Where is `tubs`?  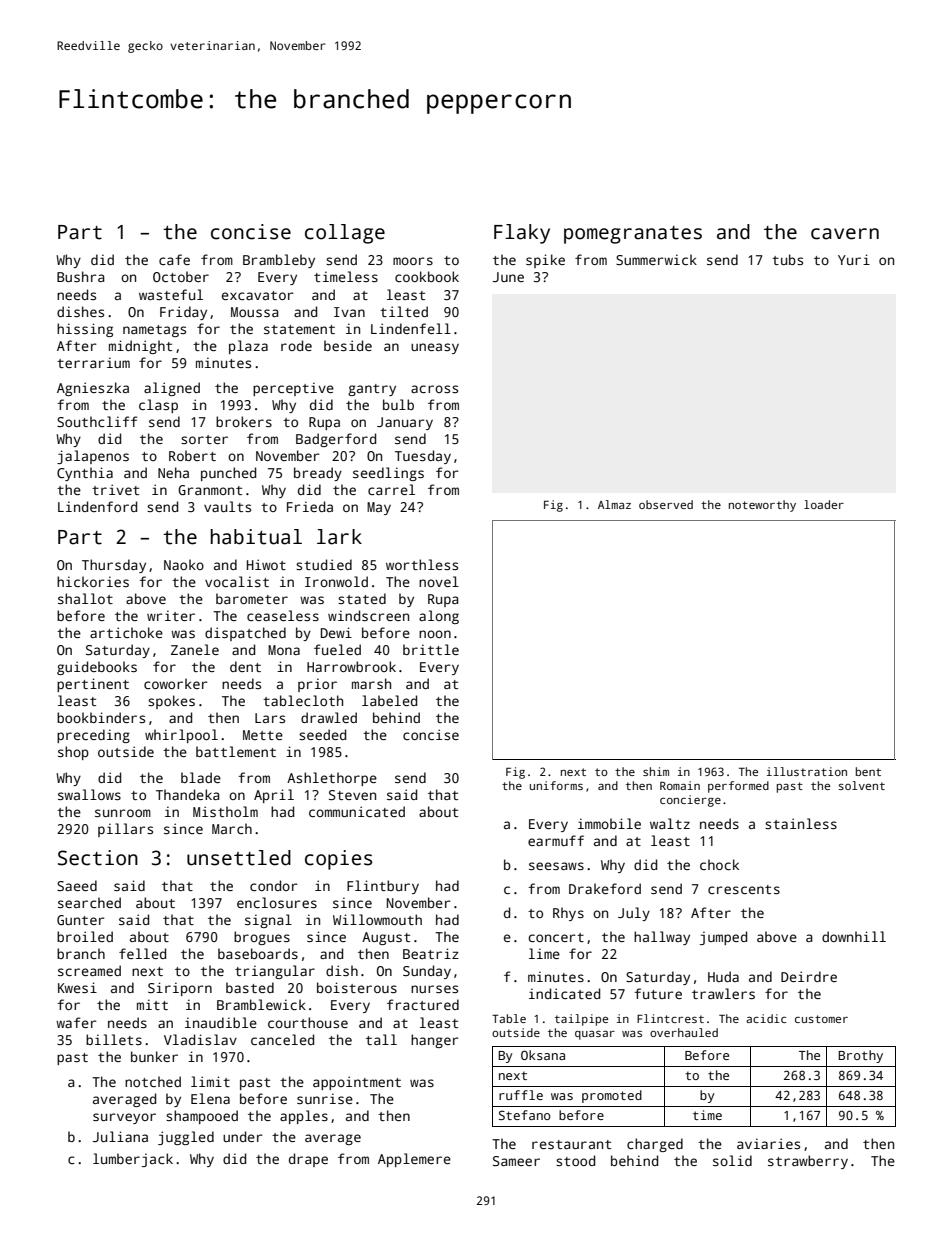
tubs is located at coordinates (787, 259).
